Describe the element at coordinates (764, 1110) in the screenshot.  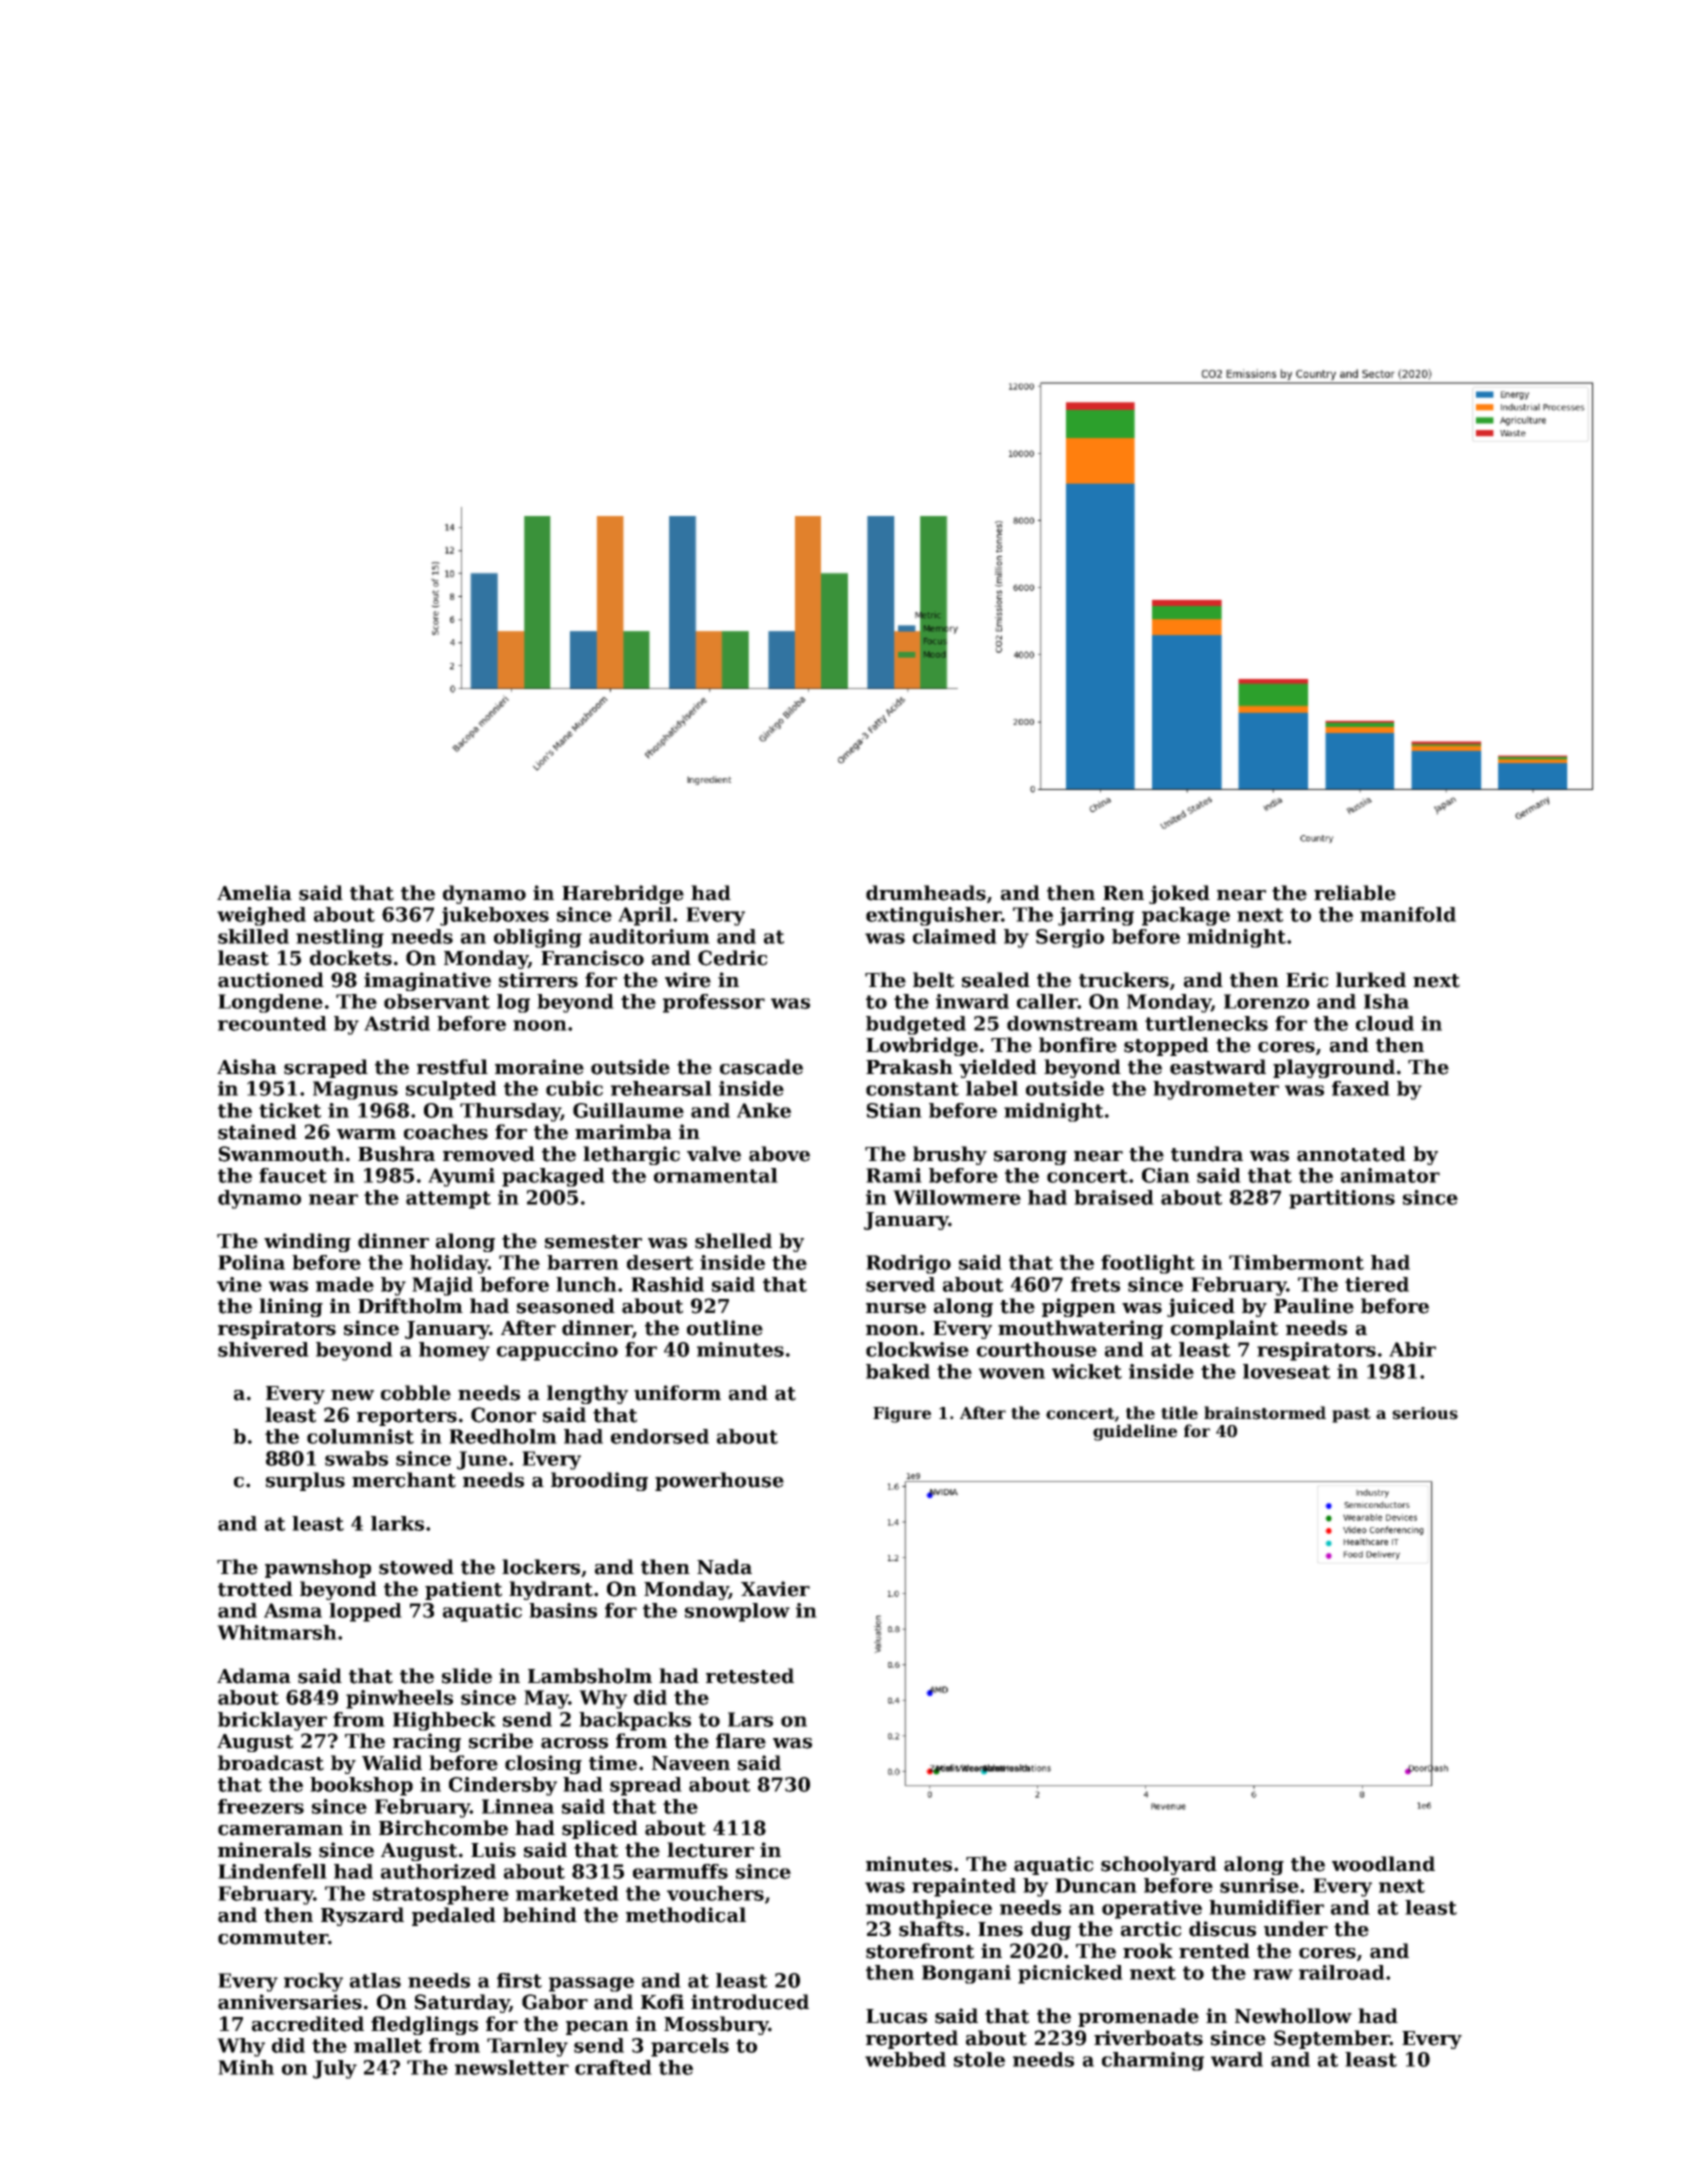
I see `Anke` at that location.
